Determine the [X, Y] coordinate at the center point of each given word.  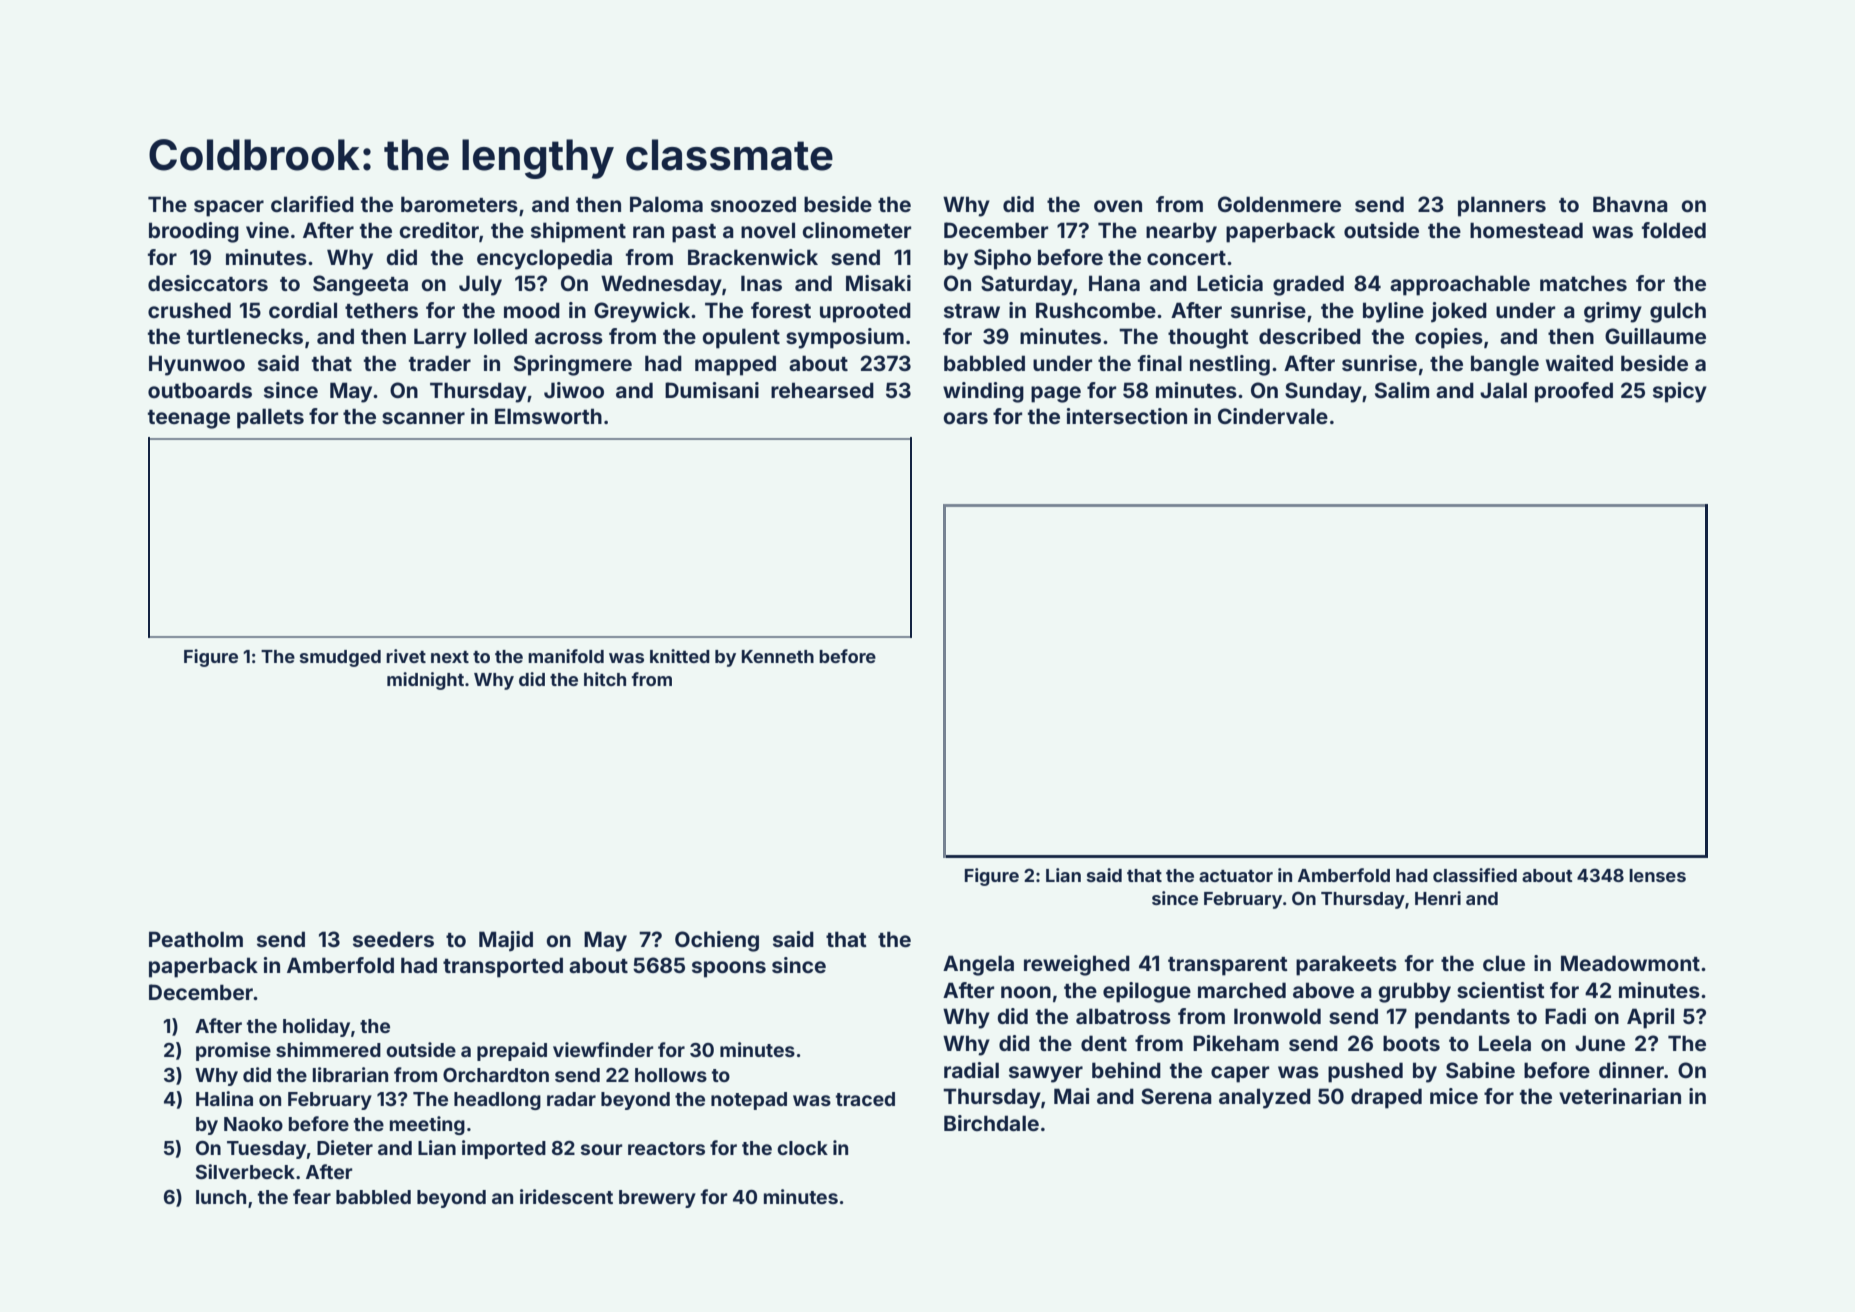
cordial [303, 310]
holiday [316, 1027]
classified [1475, 875]
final [1160, 363]
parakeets [1346, 965]
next [450, 657]
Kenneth [778, 656]
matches [1583, 283]
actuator [1236, 876]
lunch [221, 1197]
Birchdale [991, 1123]
